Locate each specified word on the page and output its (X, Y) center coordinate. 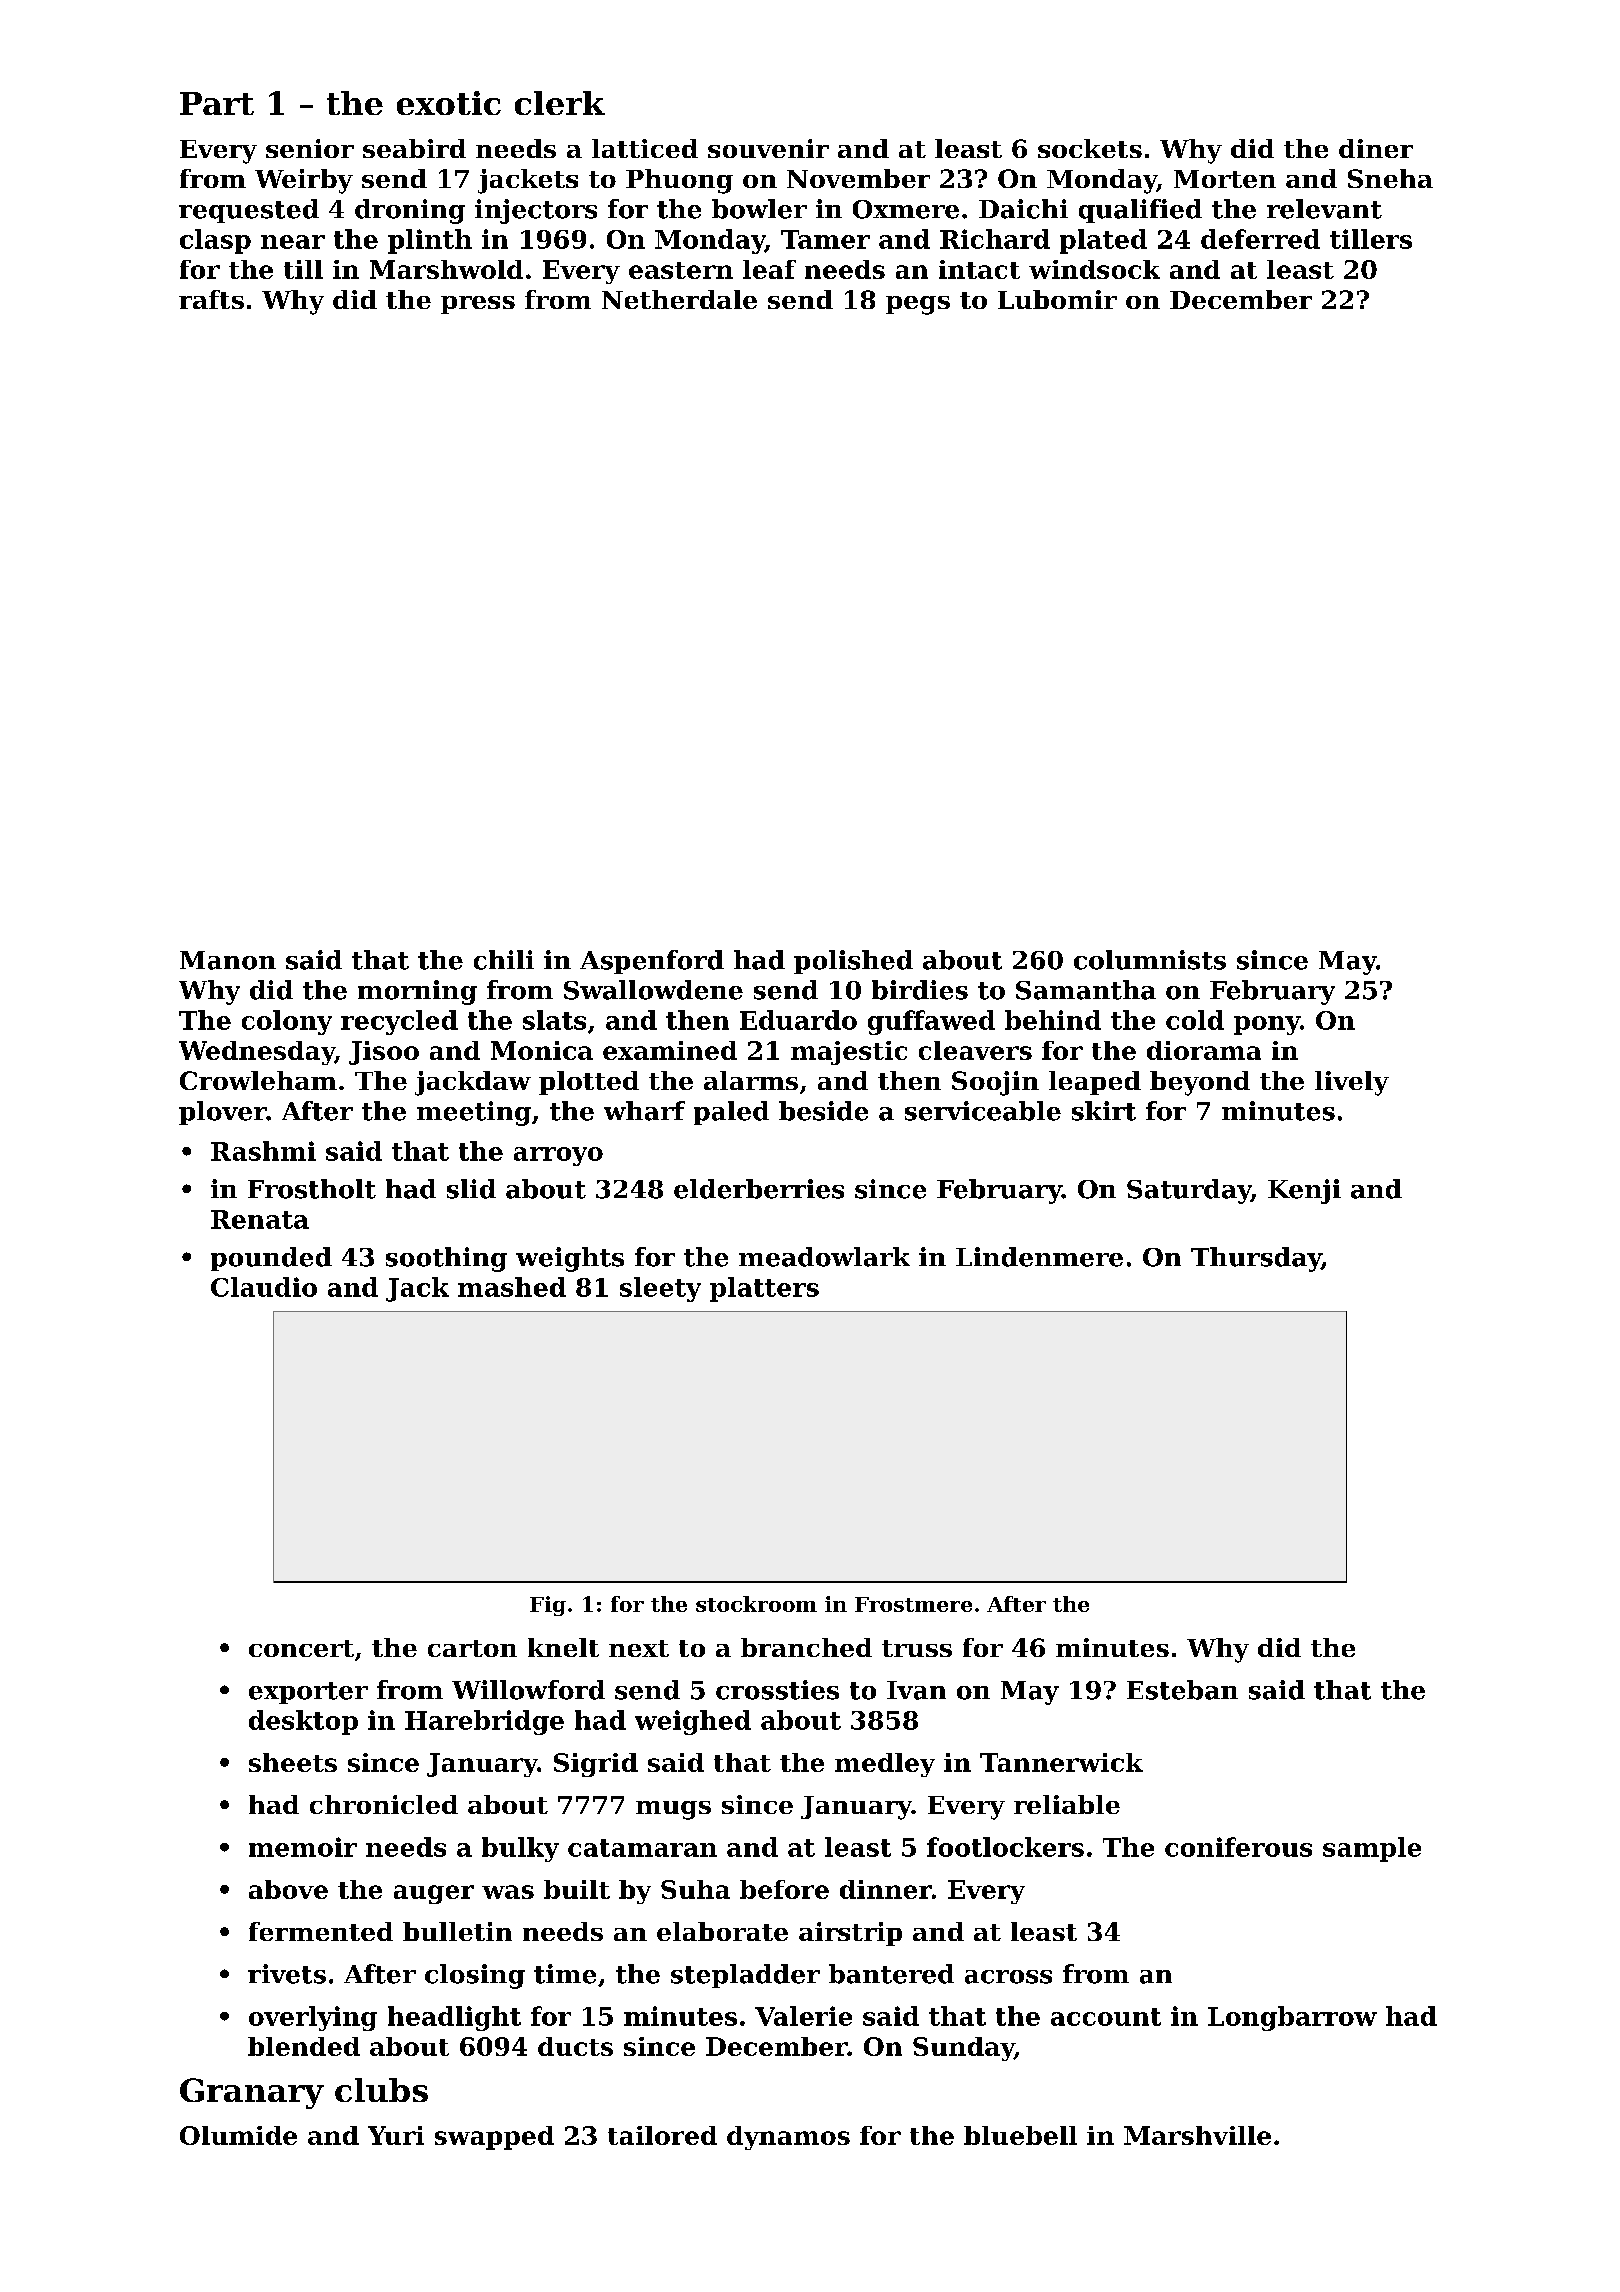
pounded (271, 1259)
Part (217, 103)
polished (853, 962)
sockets (1090, 148)
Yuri (396, 2135)
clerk (560, 103)
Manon (228, 960)
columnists (1150, 960)
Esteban (1182, 1690)
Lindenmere (1039, 1257)
